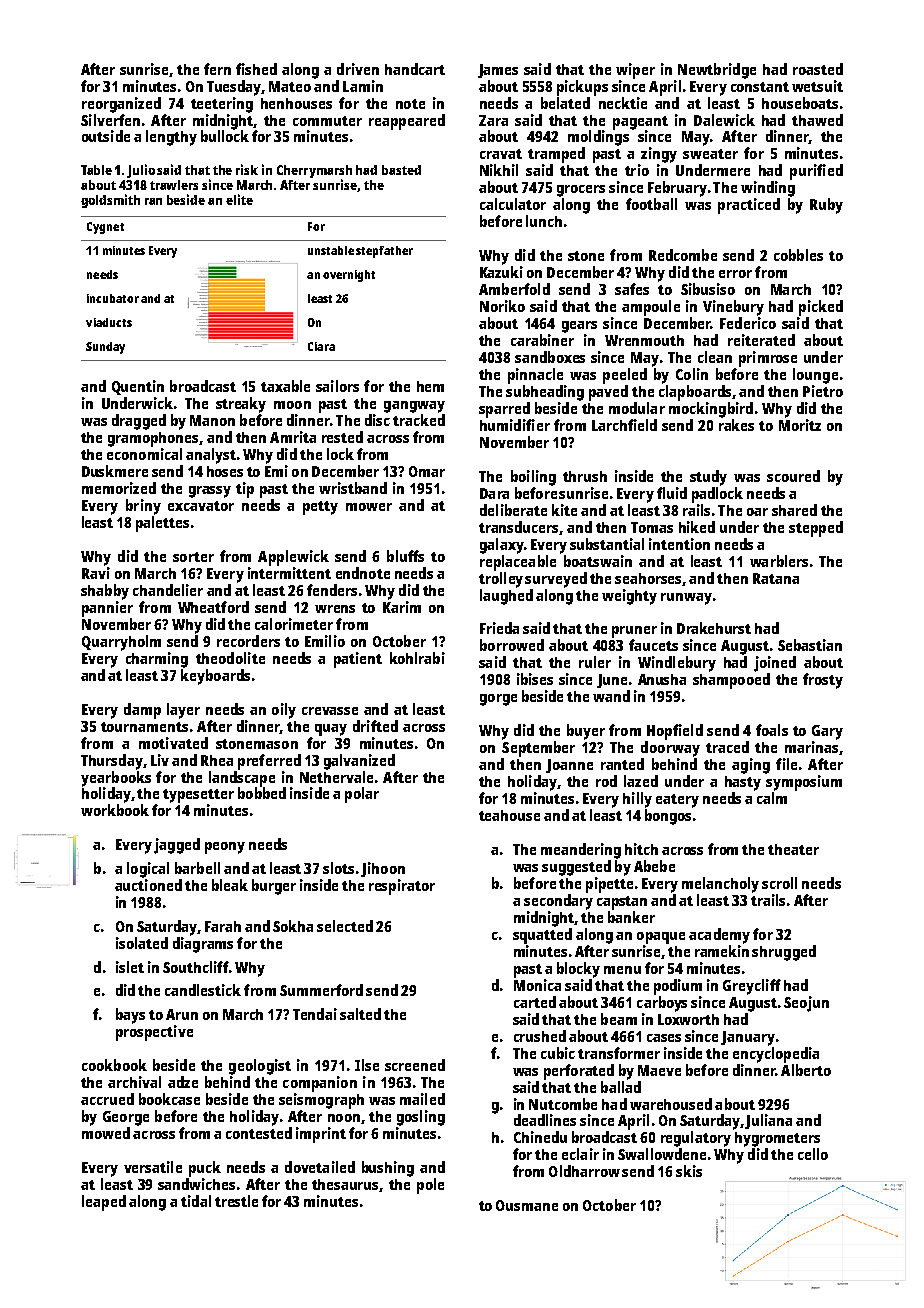 The image size is (924, 1308). I want to click on moldings, so click(598, 138).
